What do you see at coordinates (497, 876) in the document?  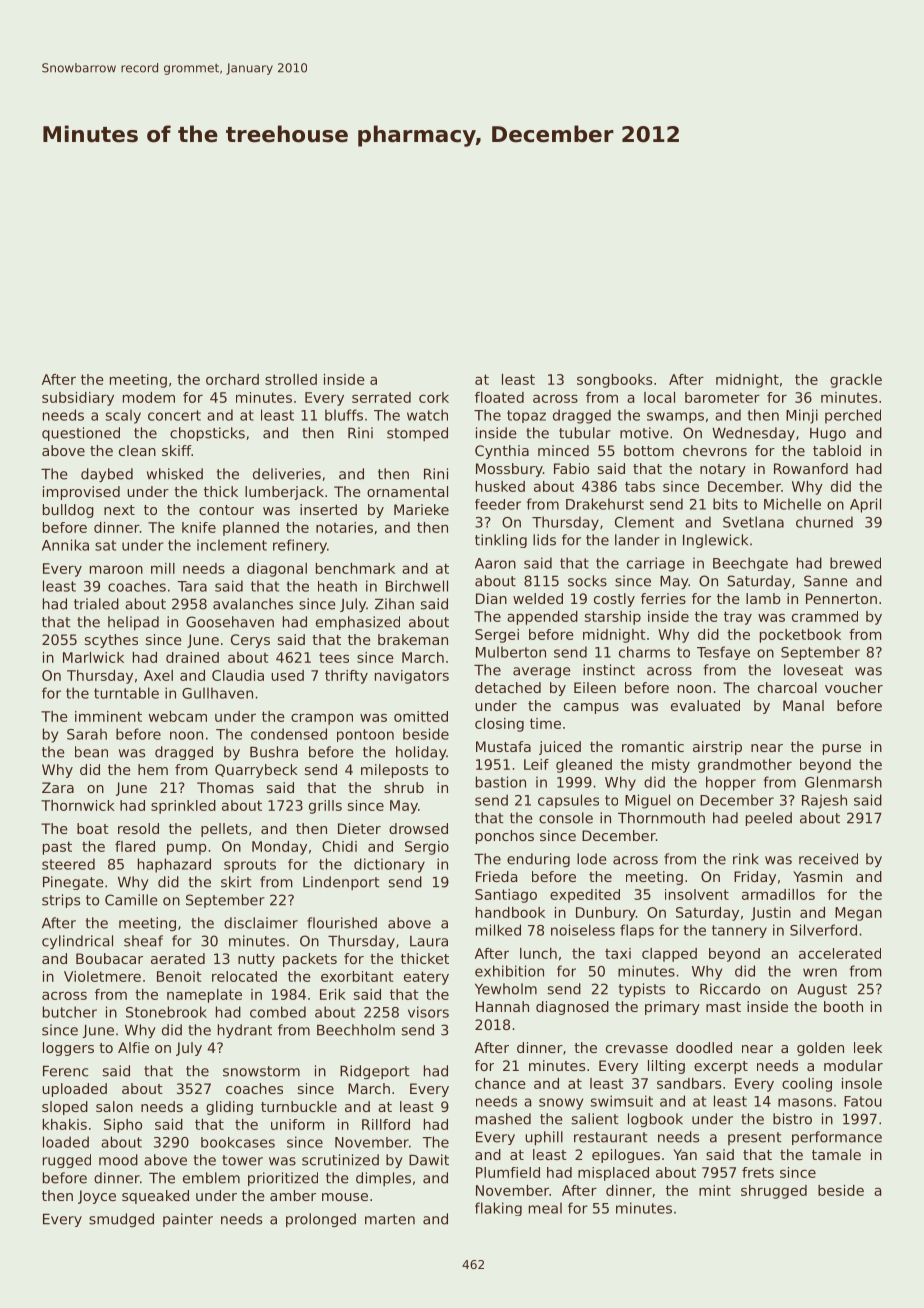 I see `Frieda` at bounding box center [497, 876].
